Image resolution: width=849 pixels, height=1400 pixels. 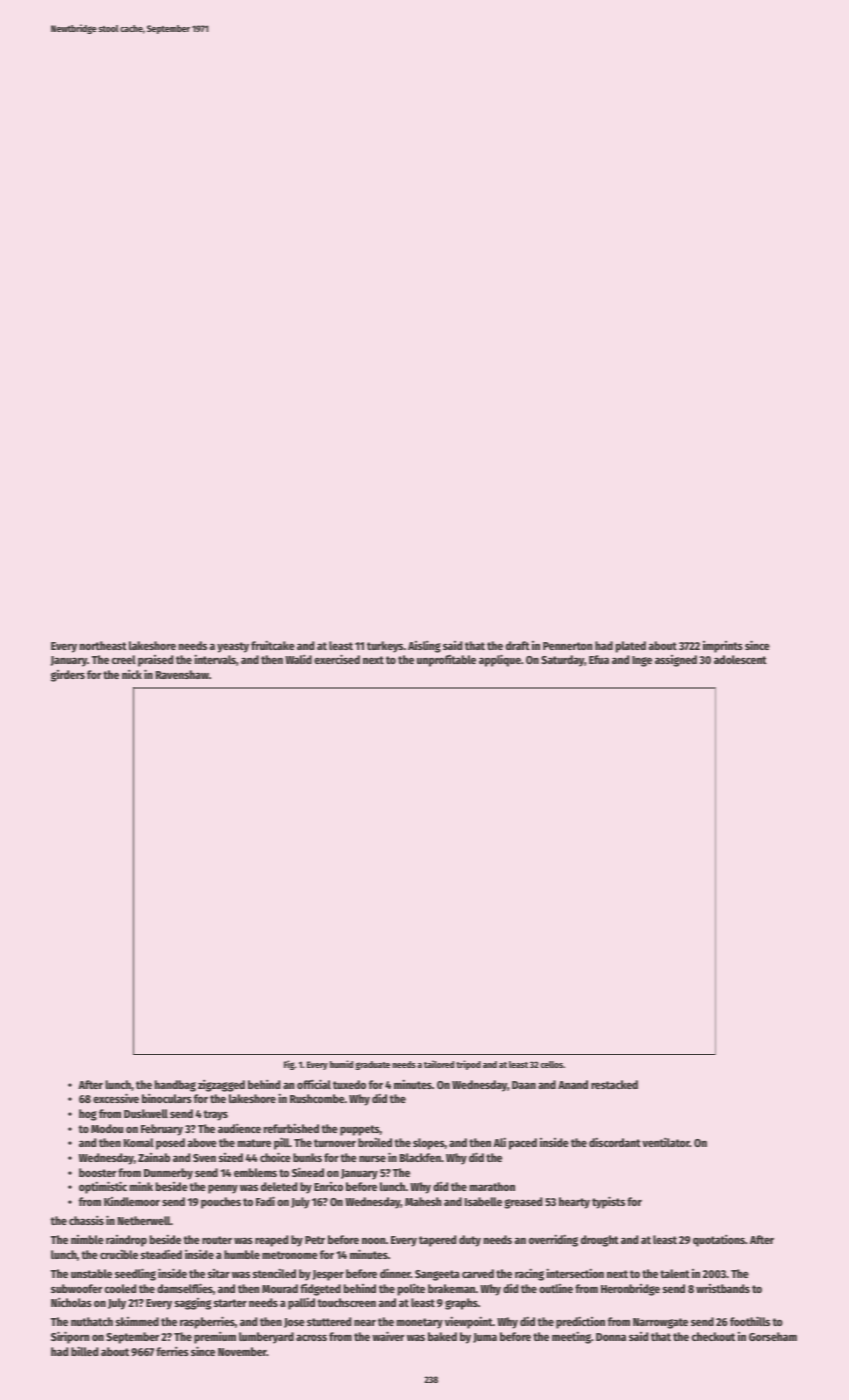 I want to click on humid, so click(x=341, y=1064).
